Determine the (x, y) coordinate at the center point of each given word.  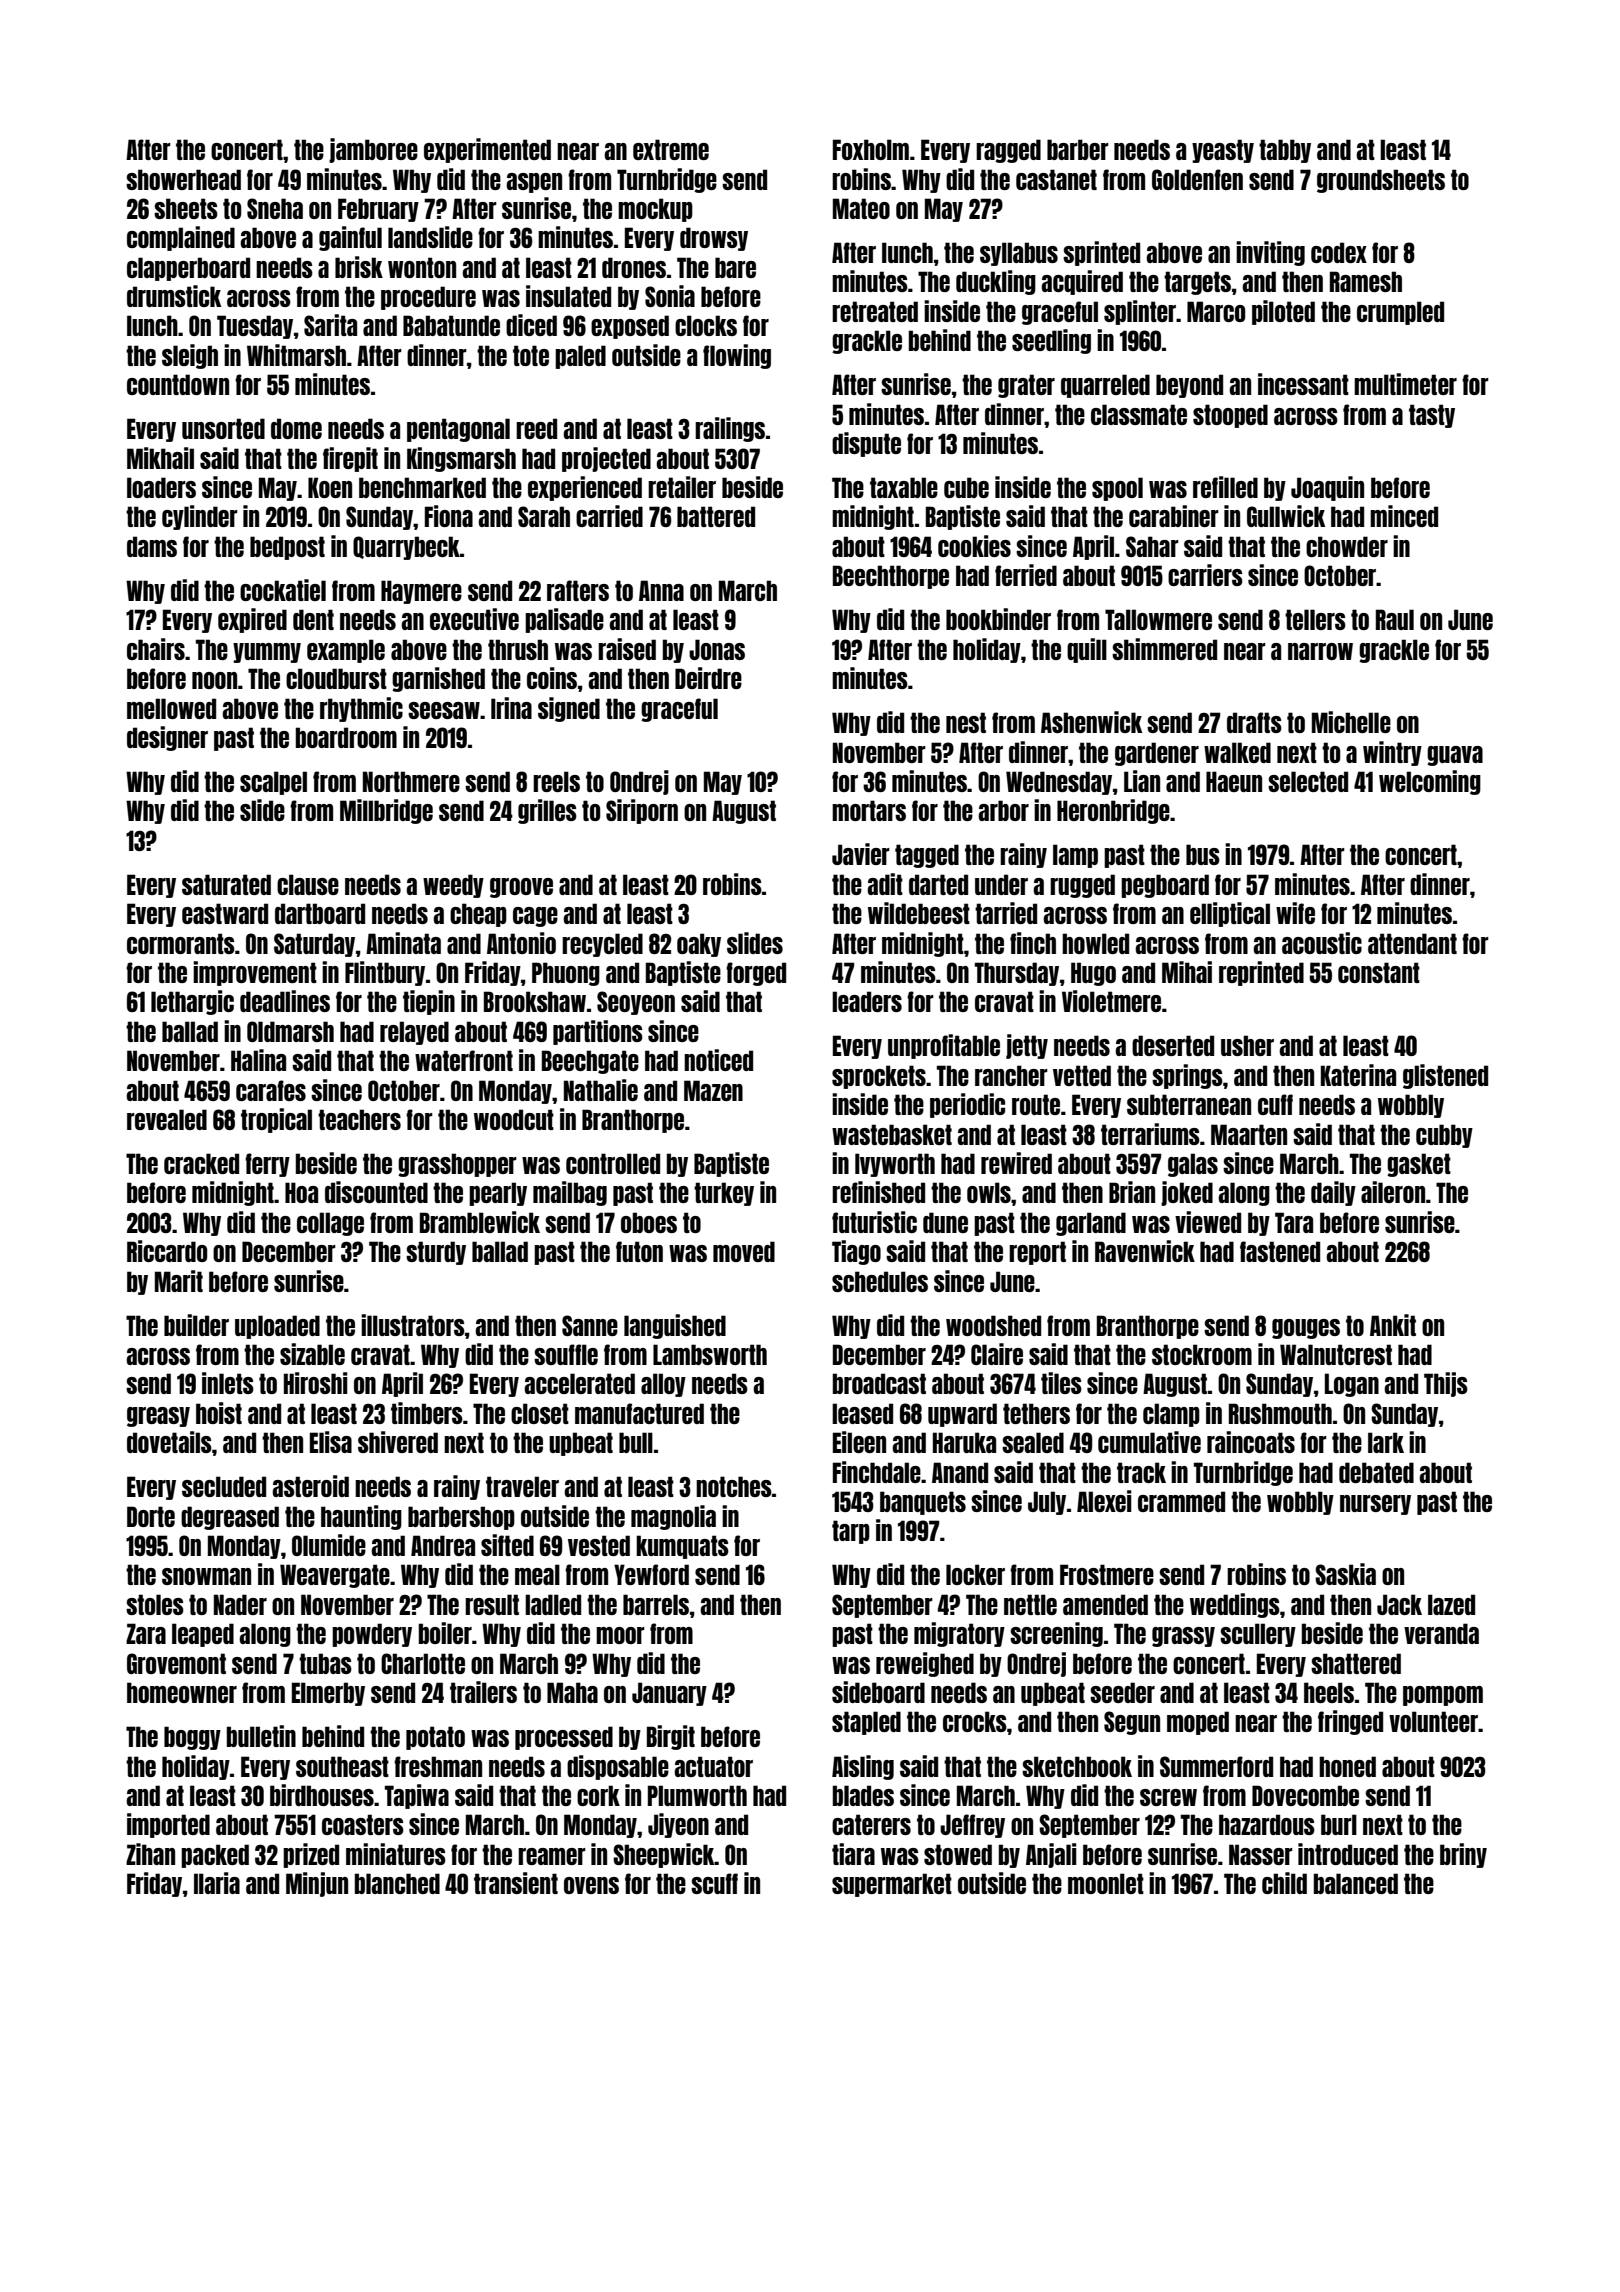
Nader (240, 1604)
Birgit (671, 1737)
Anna (661, 590)
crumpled (1400, 313)
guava (1455, 756)
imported (168, 1825)
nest (966, 722)
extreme (671, 149)
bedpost (287, 548)
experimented (487, 150)
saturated (226, 884)
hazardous (1267, 1824)
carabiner (1174, 516)
